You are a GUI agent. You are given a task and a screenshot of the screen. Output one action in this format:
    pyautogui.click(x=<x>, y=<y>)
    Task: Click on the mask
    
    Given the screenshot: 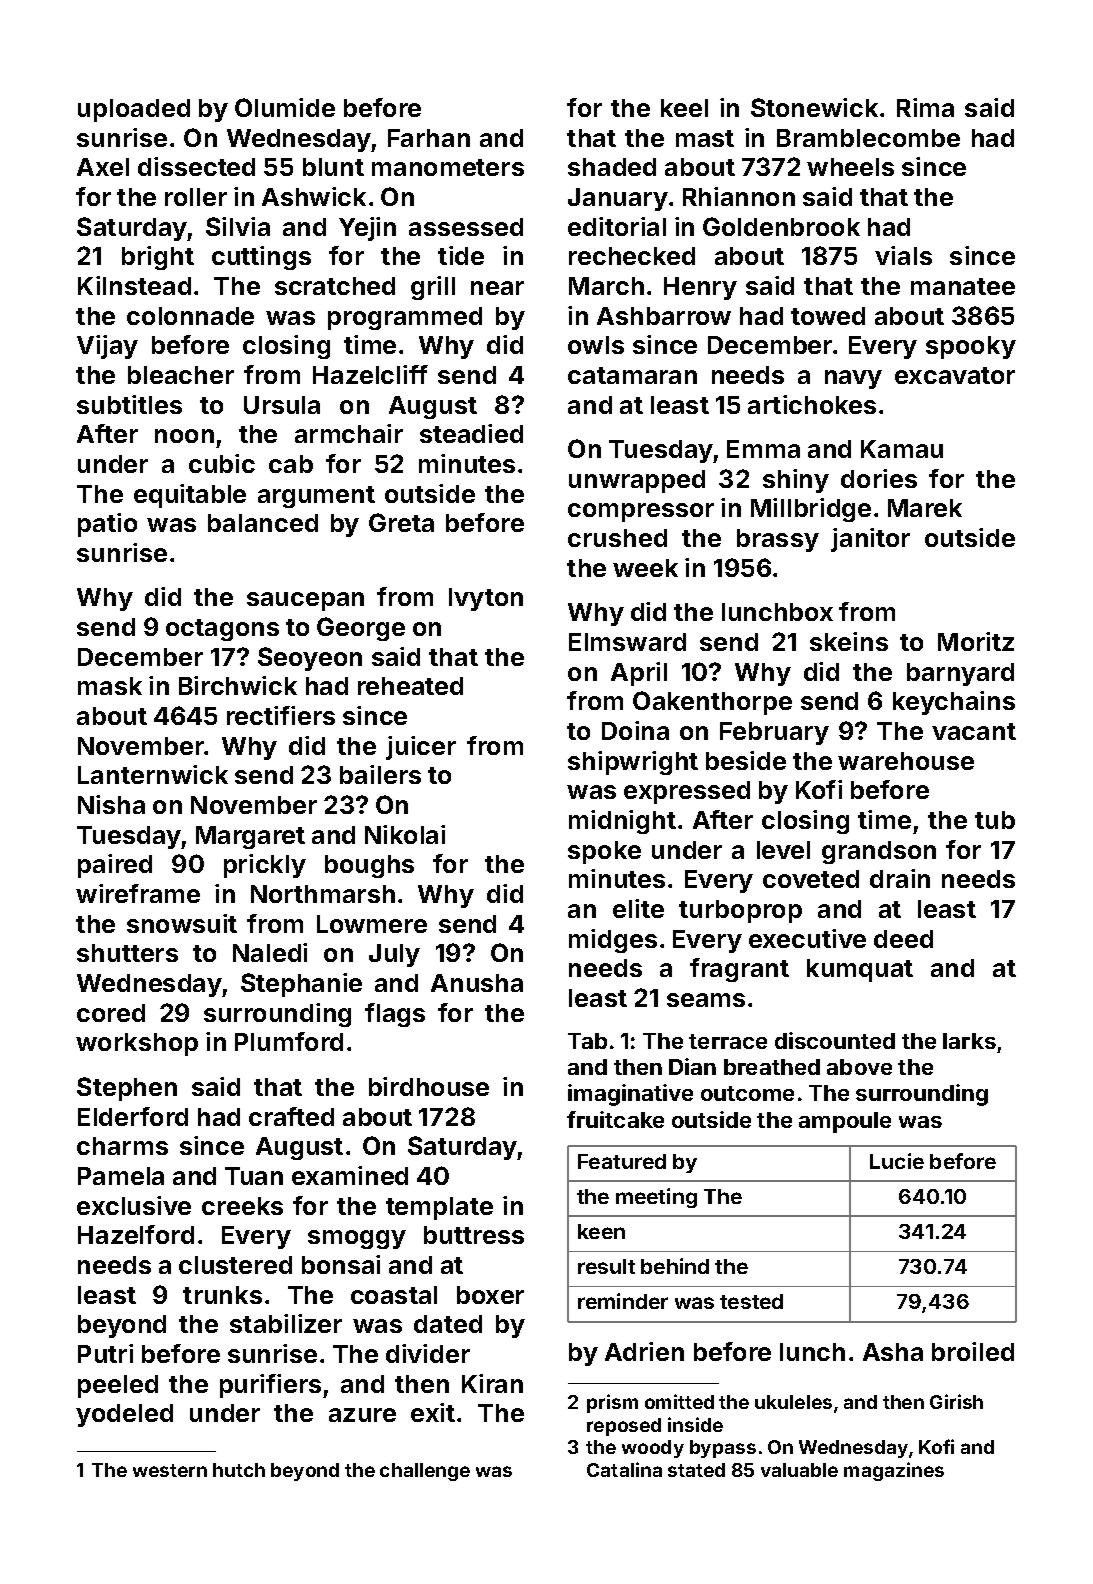 What is the action you would take?
    pyautogui.click(x=110, y=686)
